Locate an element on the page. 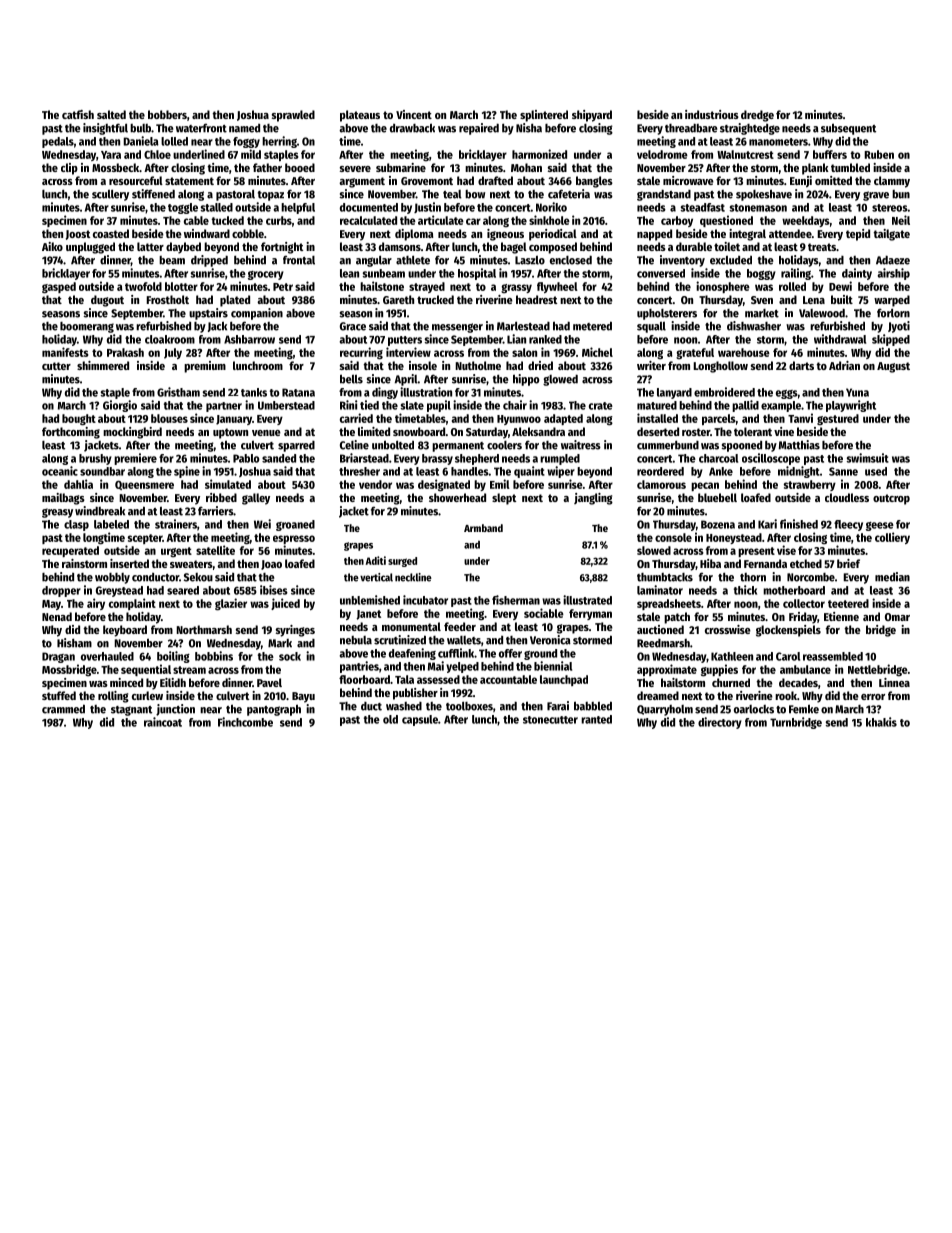 Image resolution: width=952 pixels, height=1233 pixels. decades is located at coordinates (798, 682).
